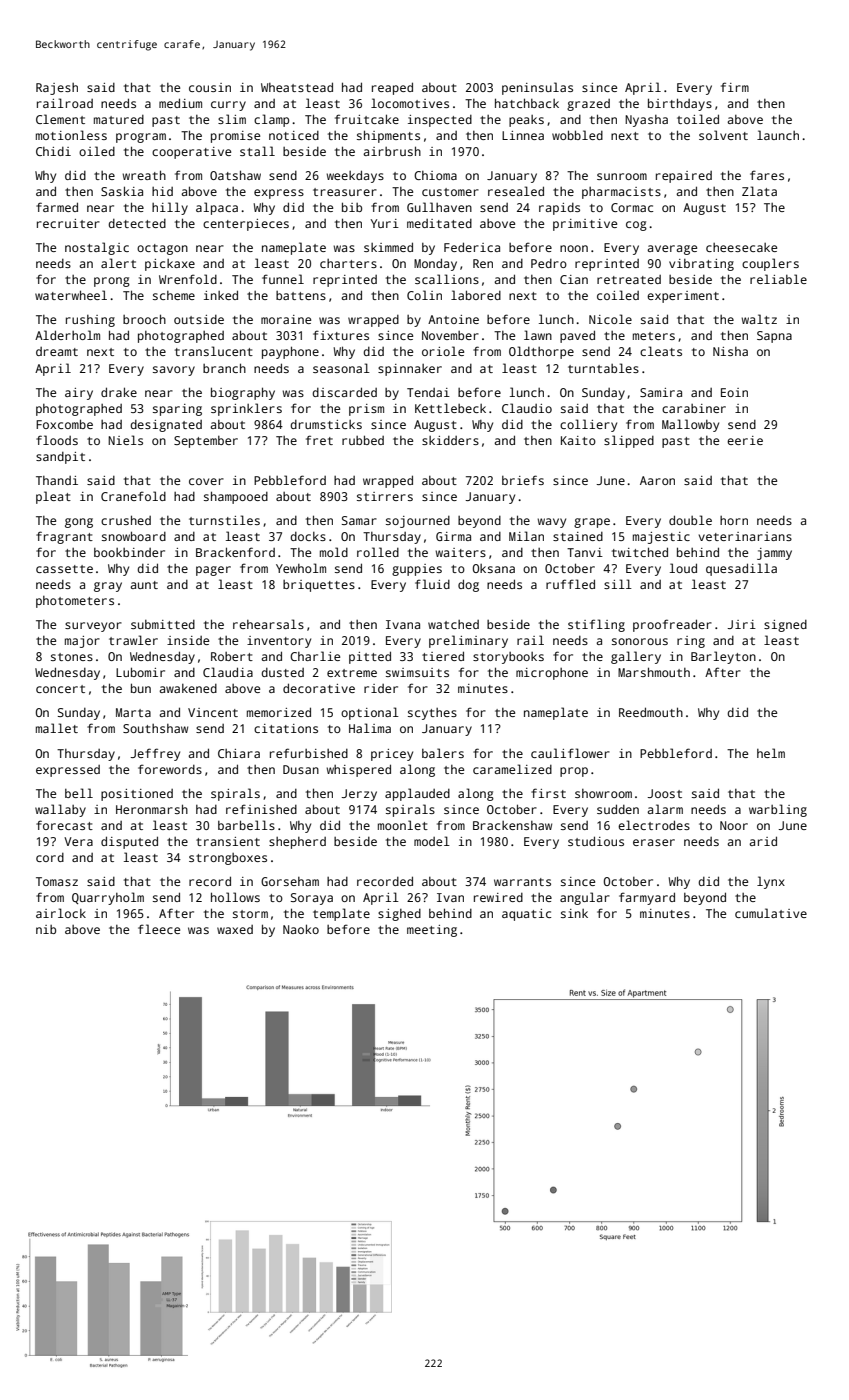 Image resolution: width=849 pixels, height=1400 pixels. What do you see at coordinates (745, 440) in the document?
I see `eerie` at bounding box center [745, 440].
